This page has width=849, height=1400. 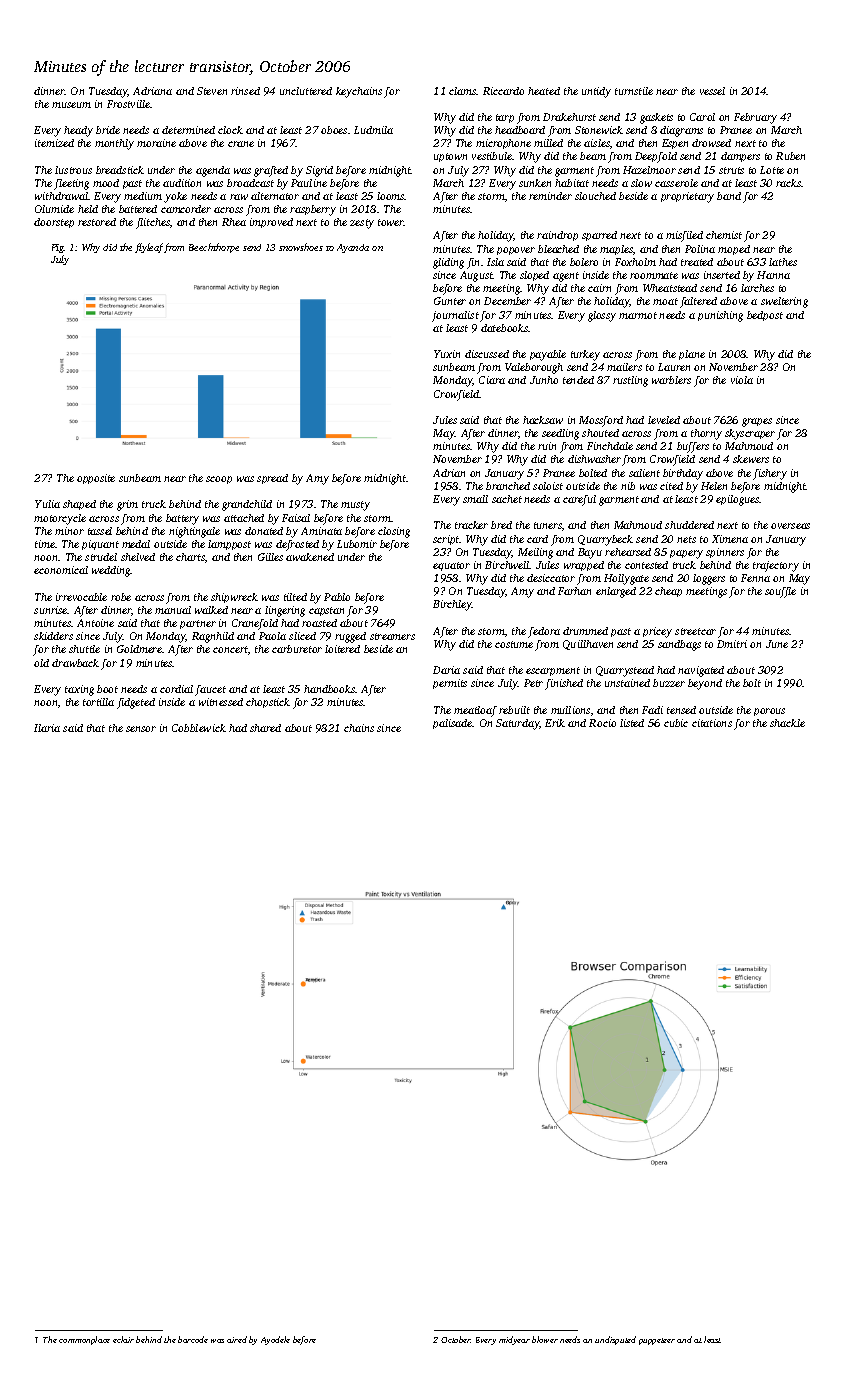 I want to click on mailers, so click(x=624, y=367).
